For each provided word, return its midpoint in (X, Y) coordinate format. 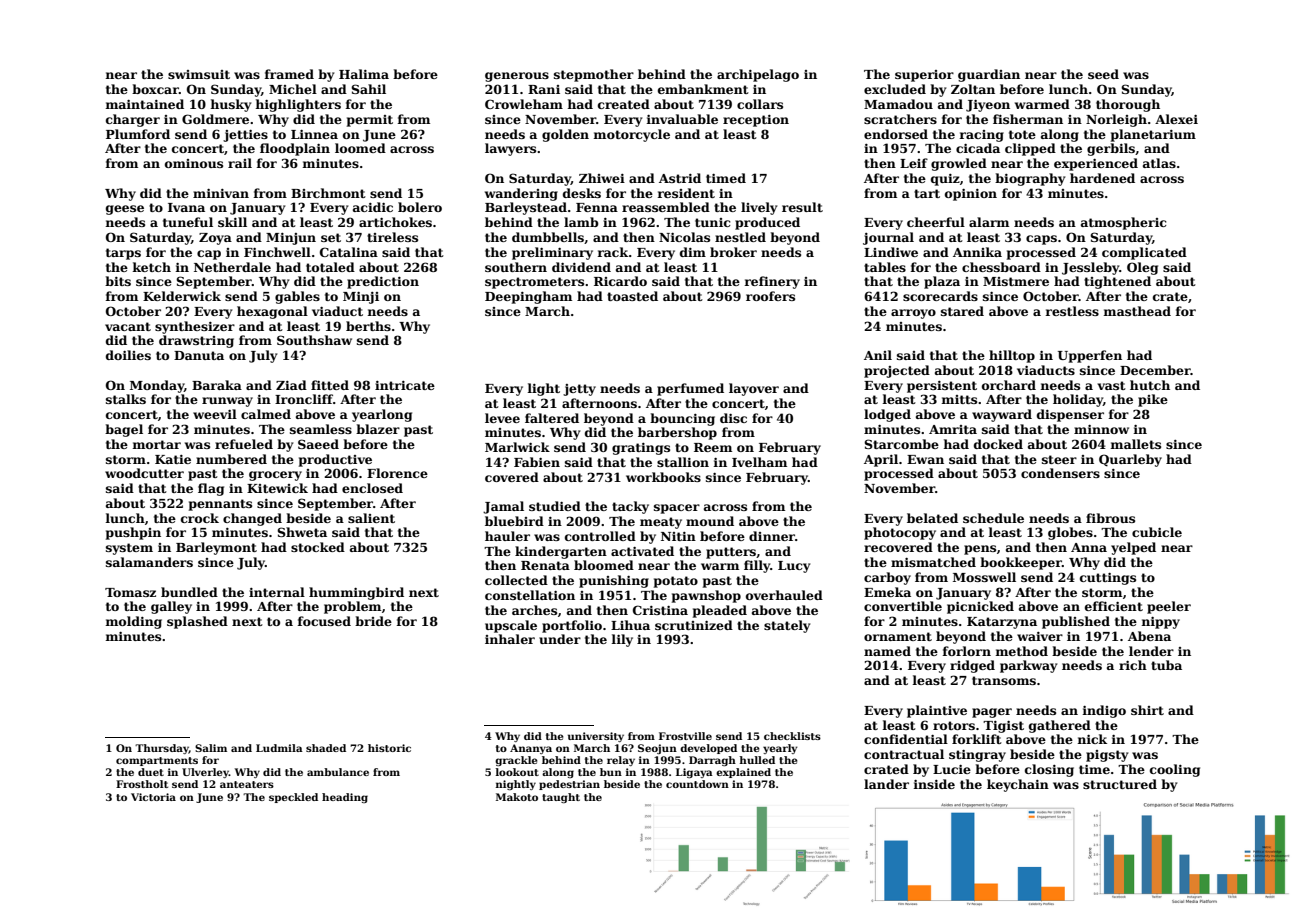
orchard (1009, 385)
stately (787, 626)
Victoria (153, 797)
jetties (245, 136)
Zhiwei (602, 178)
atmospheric (1123, 223)
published (1076, 622)
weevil (215, 414)
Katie (173, 459)
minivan (221, 193)
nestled (740, 237)
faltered (552, 418)
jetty (579, 390)
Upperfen (1090, 356)
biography (1030, 179)
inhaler (510, 639)
